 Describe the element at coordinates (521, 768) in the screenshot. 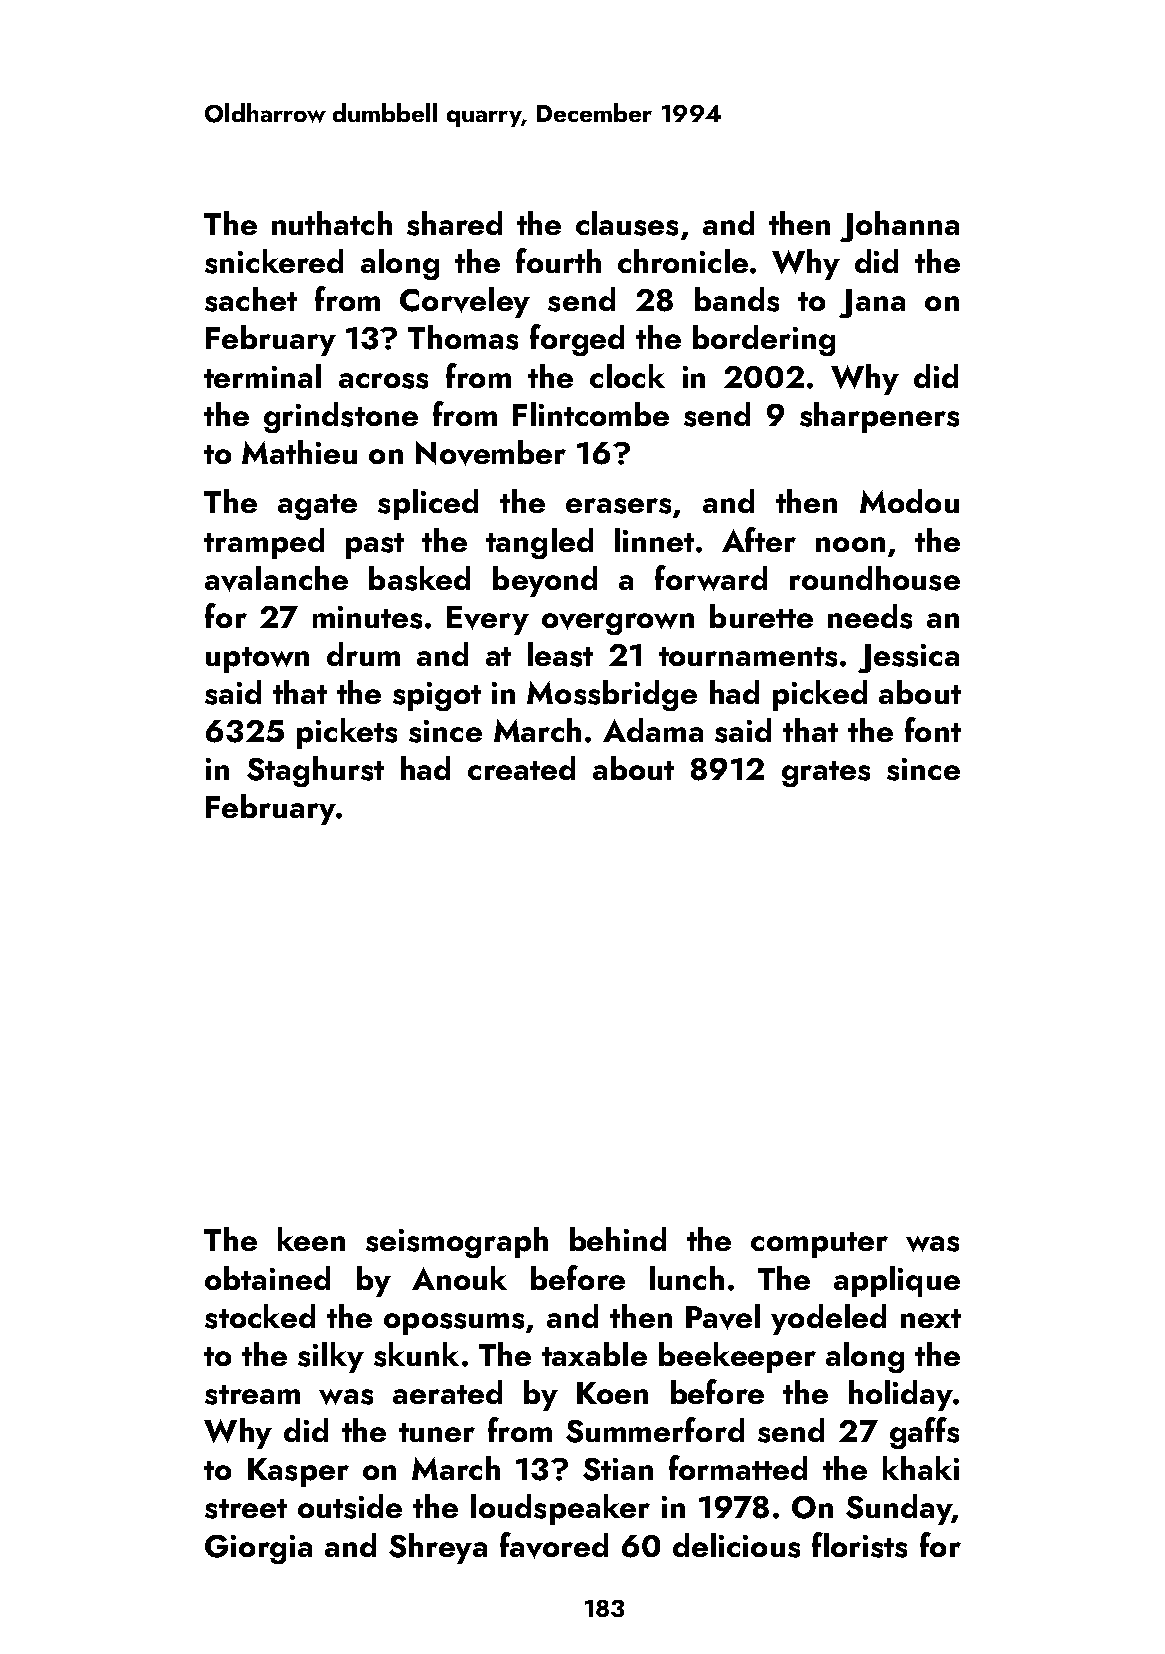

I see `created` at that location.
